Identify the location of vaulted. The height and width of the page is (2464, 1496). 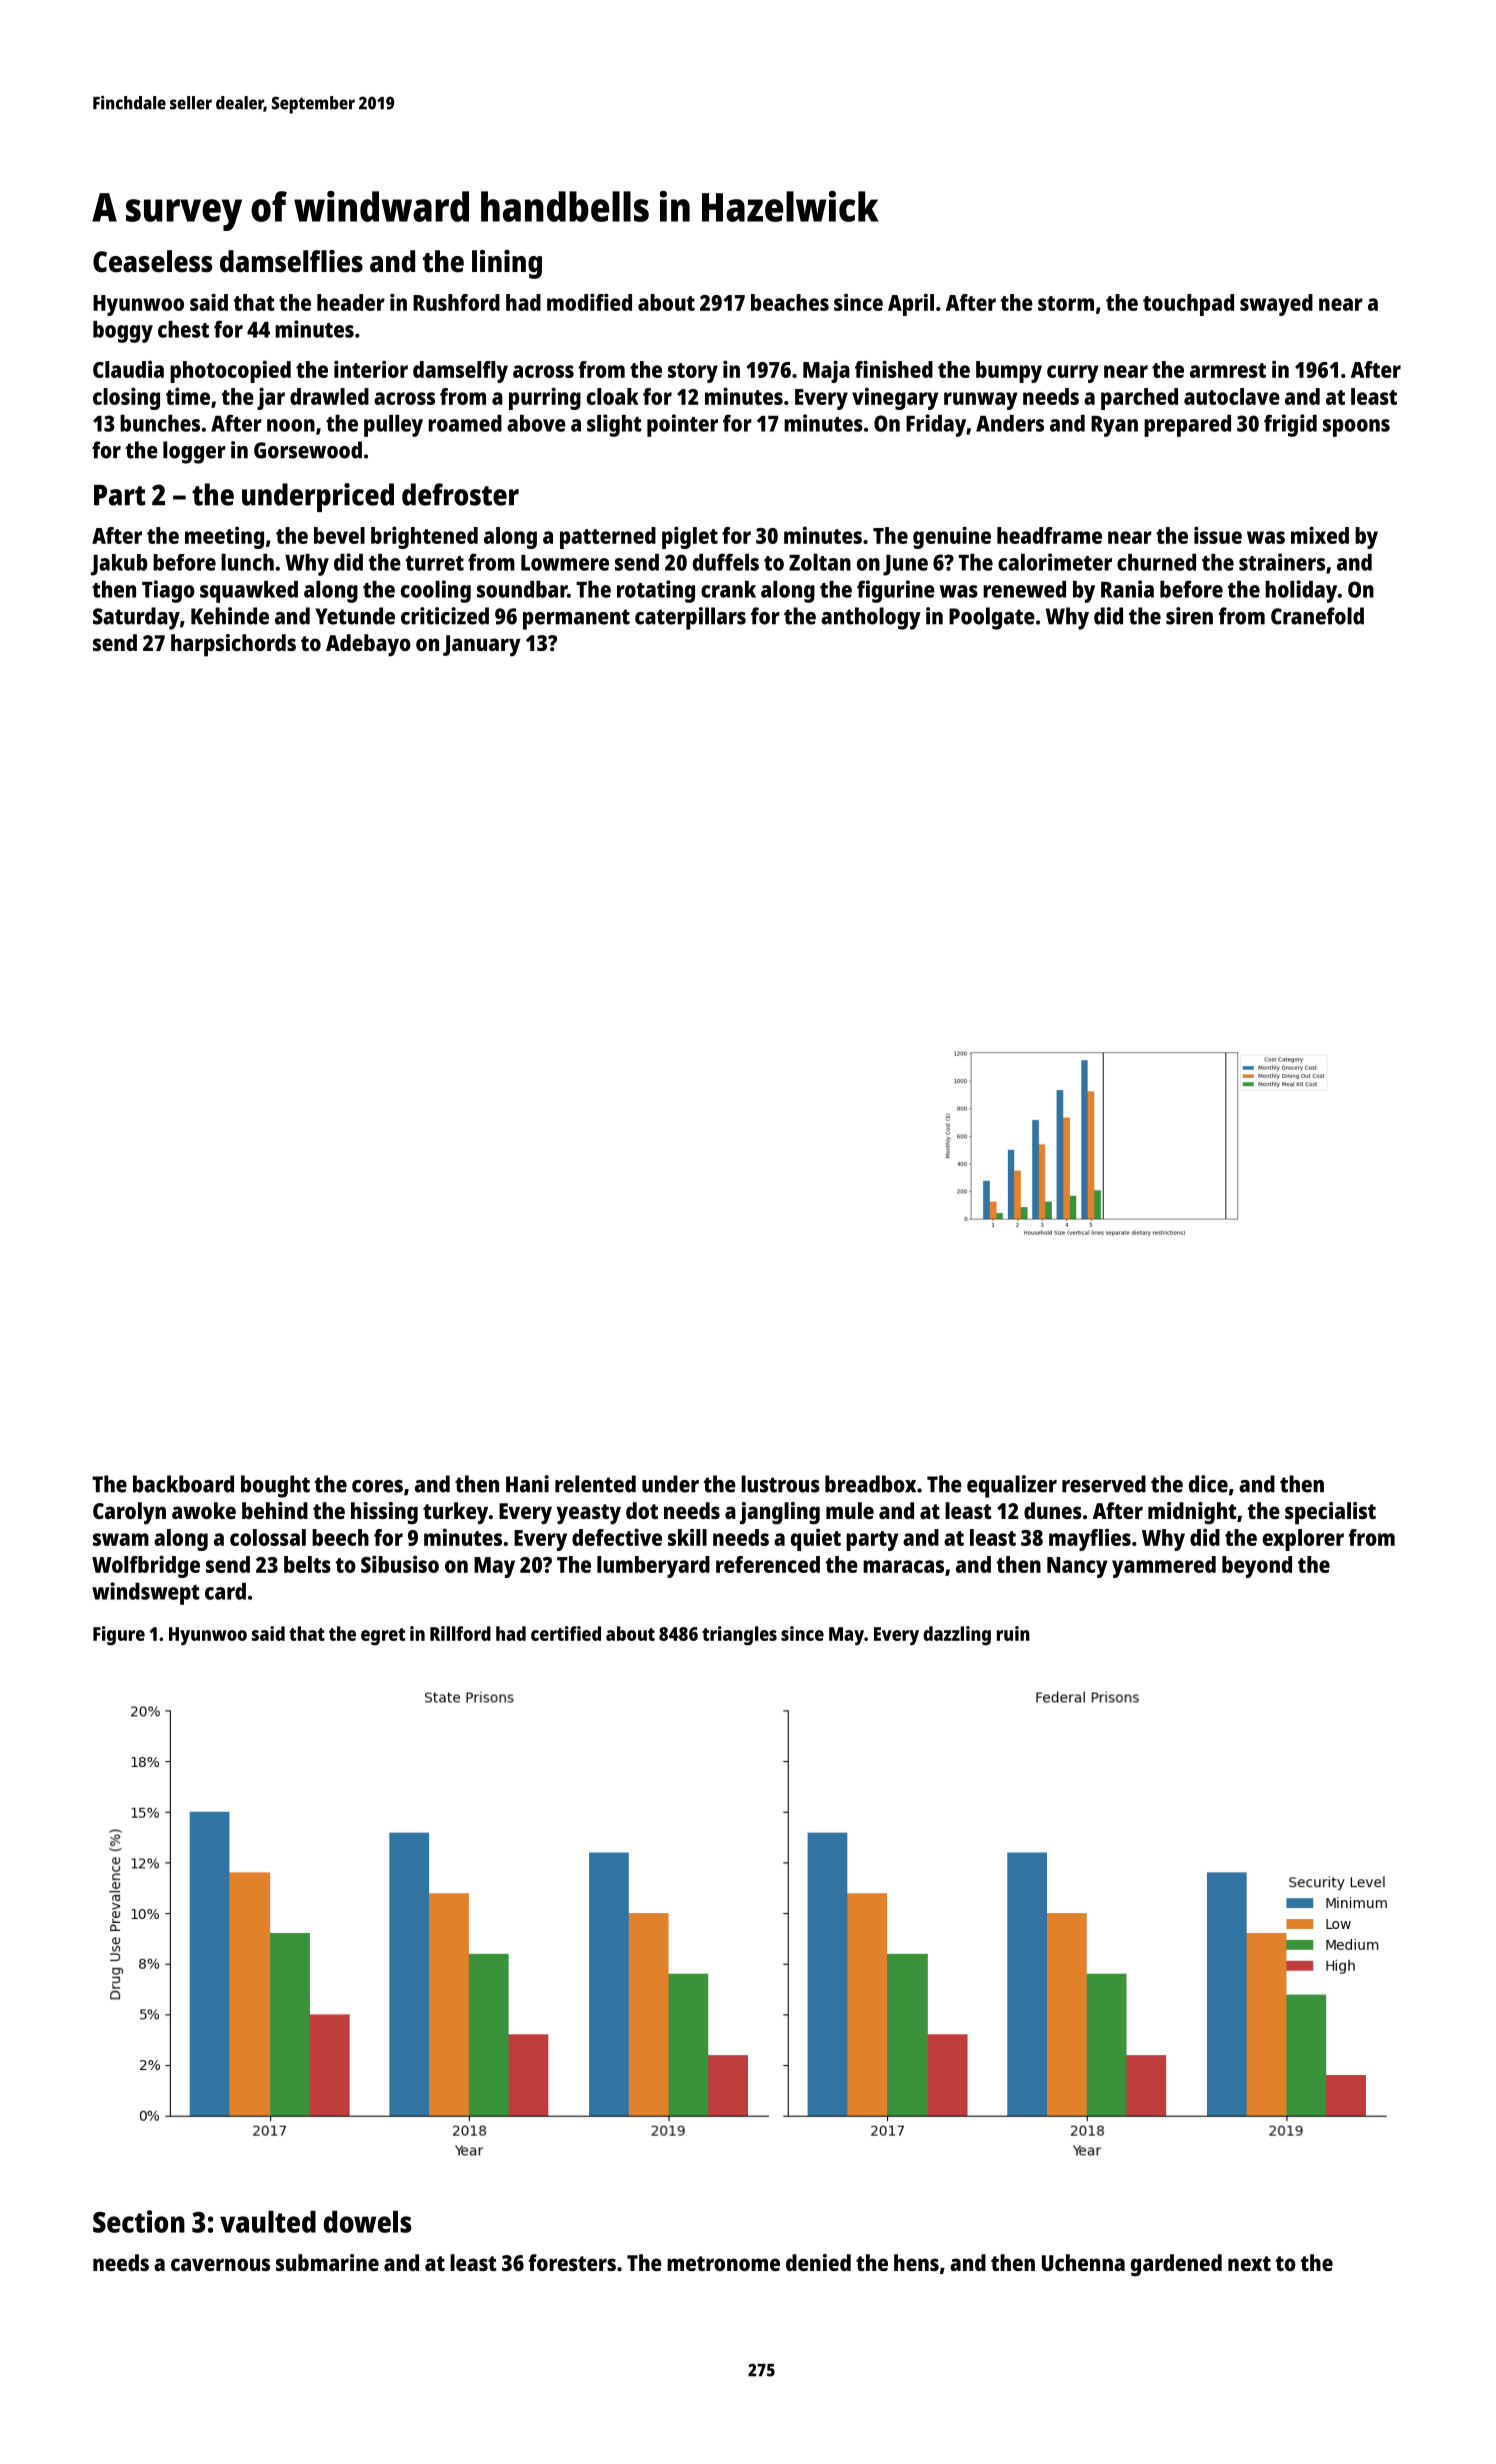
(268, 2222).
